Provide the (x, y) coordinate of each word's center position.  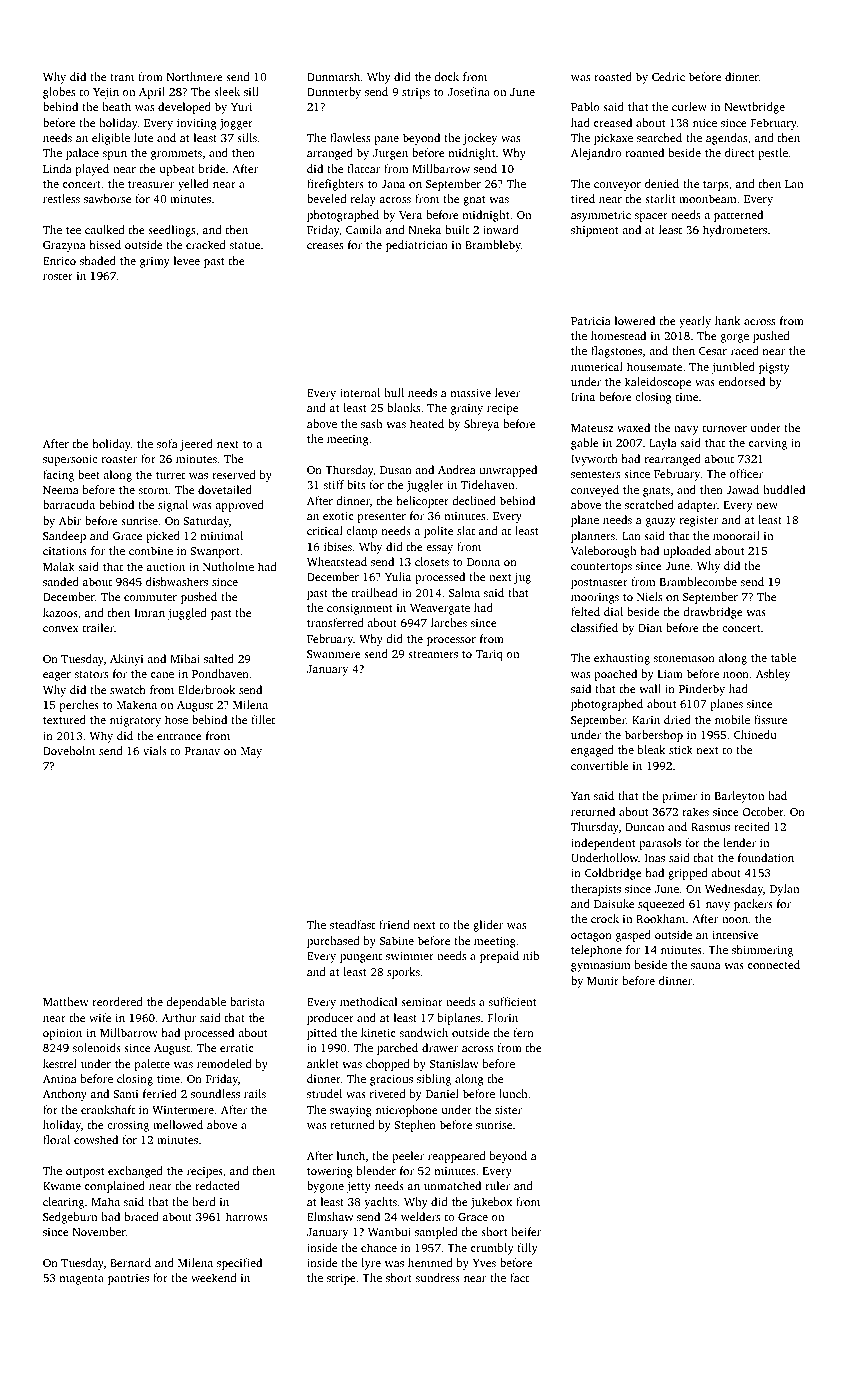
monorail (736, 535)
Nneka (425, 229)
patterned (738, 216)
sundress (438, 1277)
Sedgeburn (70, 1218)
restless (61, 198)
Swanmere (334, 654)
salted (219, 658)
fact (519, 1277)
